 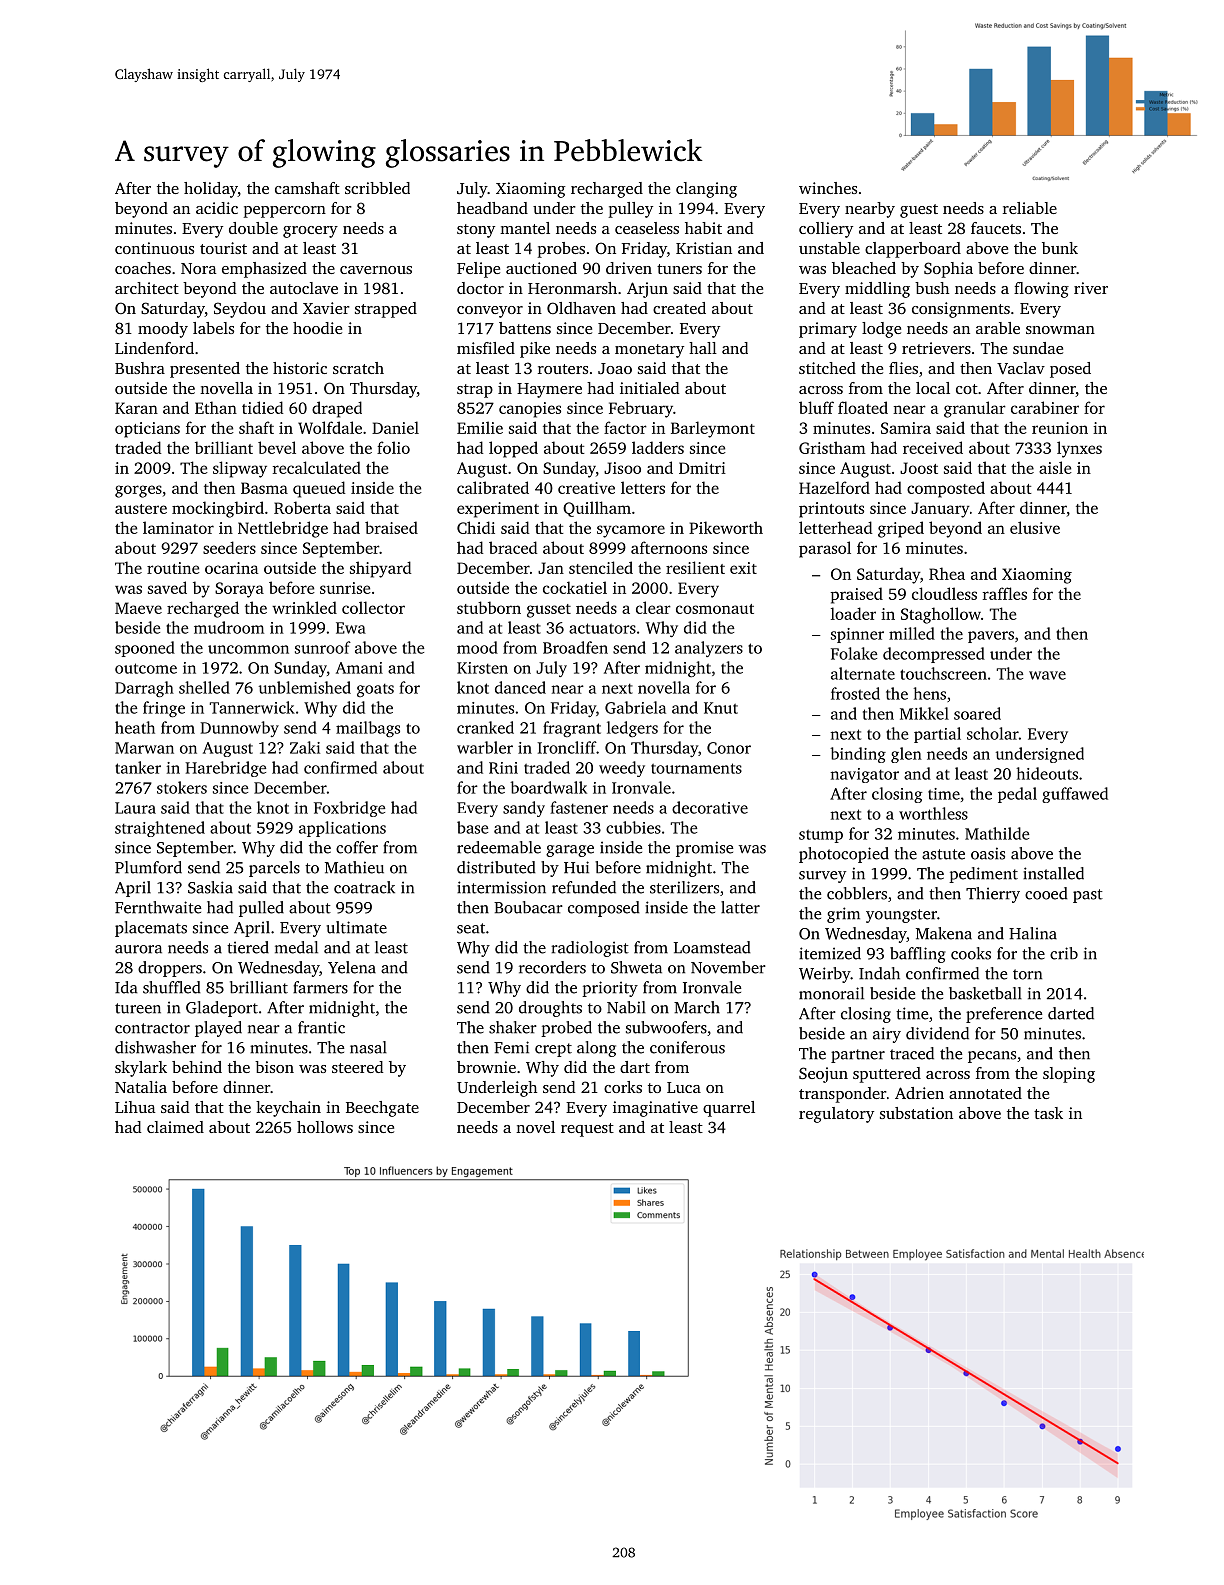 What do you see at coordinates (1047, 675) in the screenshot?
I see `wave` at bounding box center [1047, 675].
